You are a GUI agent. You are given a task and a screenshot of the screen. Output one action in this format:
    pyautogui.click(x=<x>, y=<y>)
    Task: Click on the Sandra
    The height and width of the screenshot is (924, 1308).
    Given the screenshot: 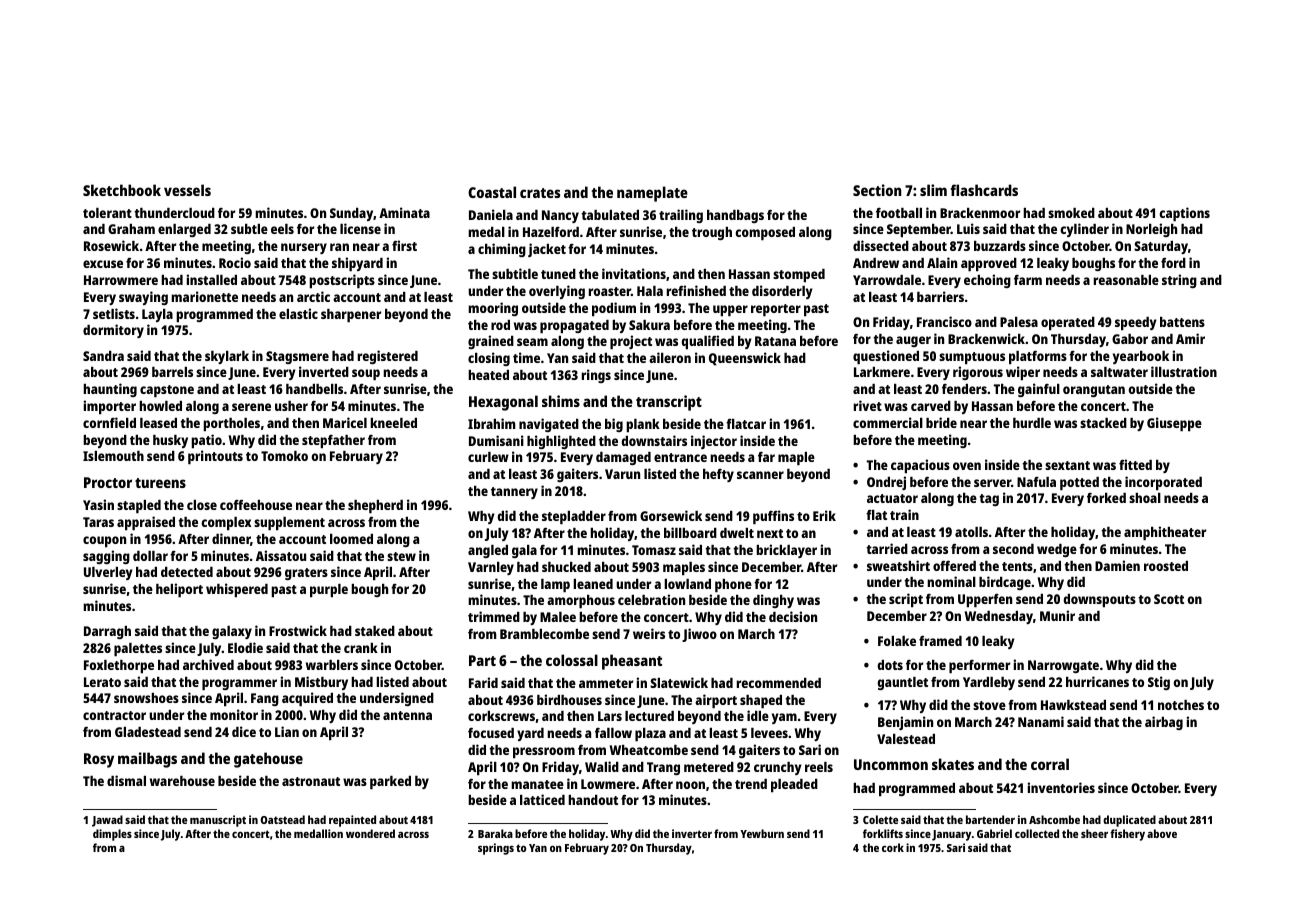 What is the action you would take?
    pyautogui.click(x=103, y=356)
